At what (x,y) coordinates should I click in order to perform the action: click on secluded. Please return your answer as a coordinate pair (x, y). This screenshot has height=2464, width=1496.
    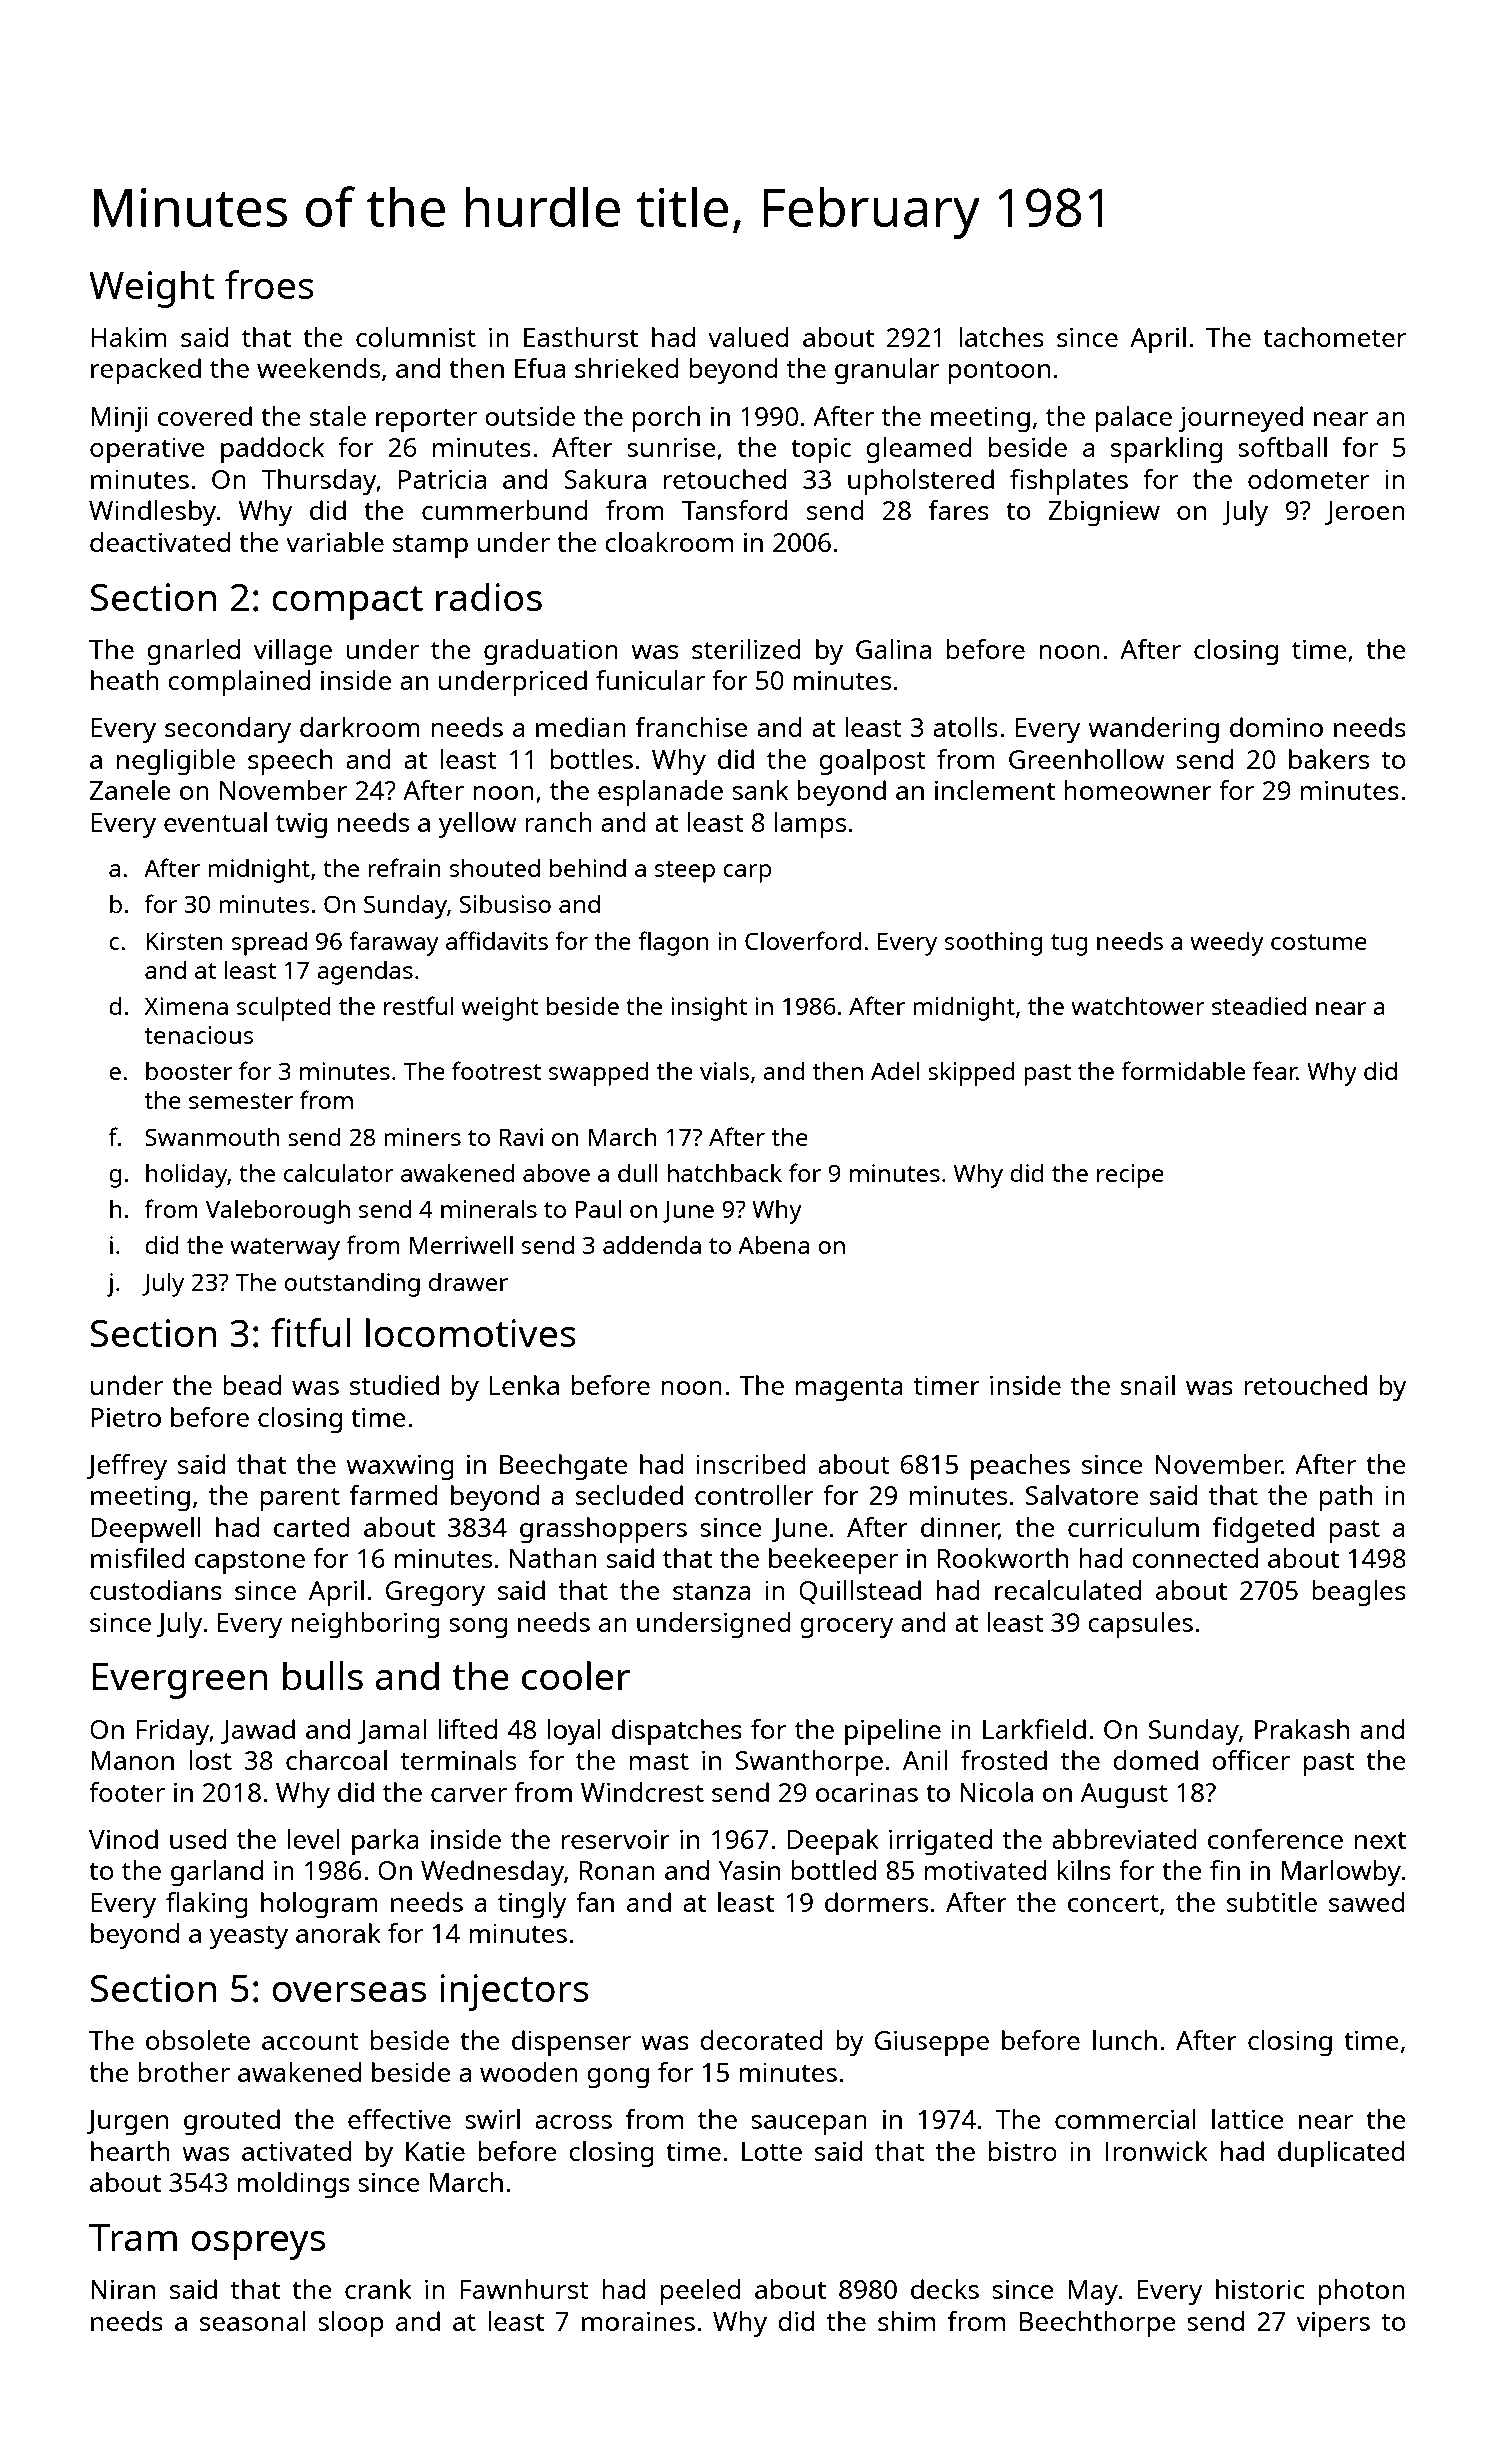
    Looking at the image, I should click on (629, 1495).
